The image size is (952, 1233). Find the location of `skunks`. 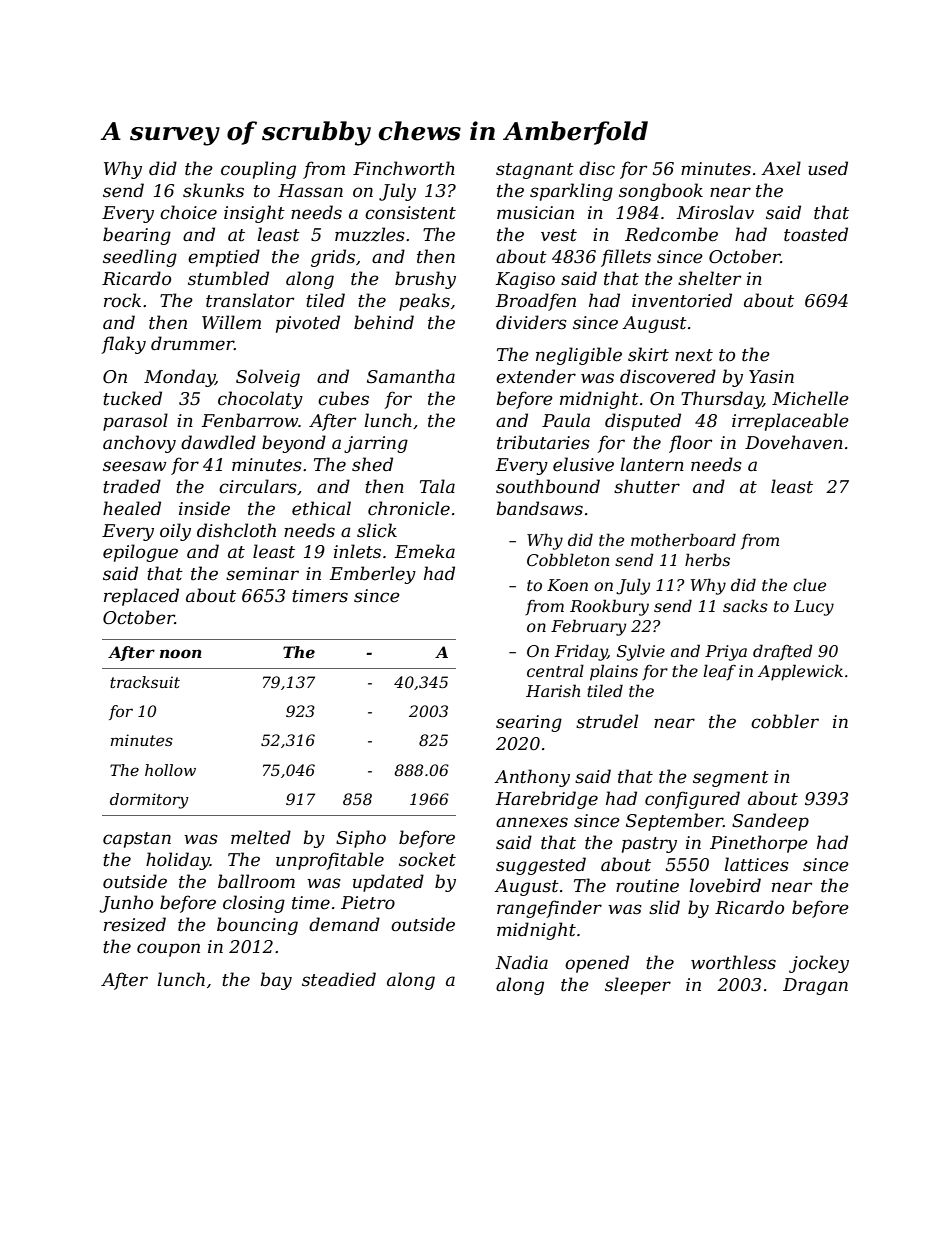

skunks is located at coordinates (213, 190).
